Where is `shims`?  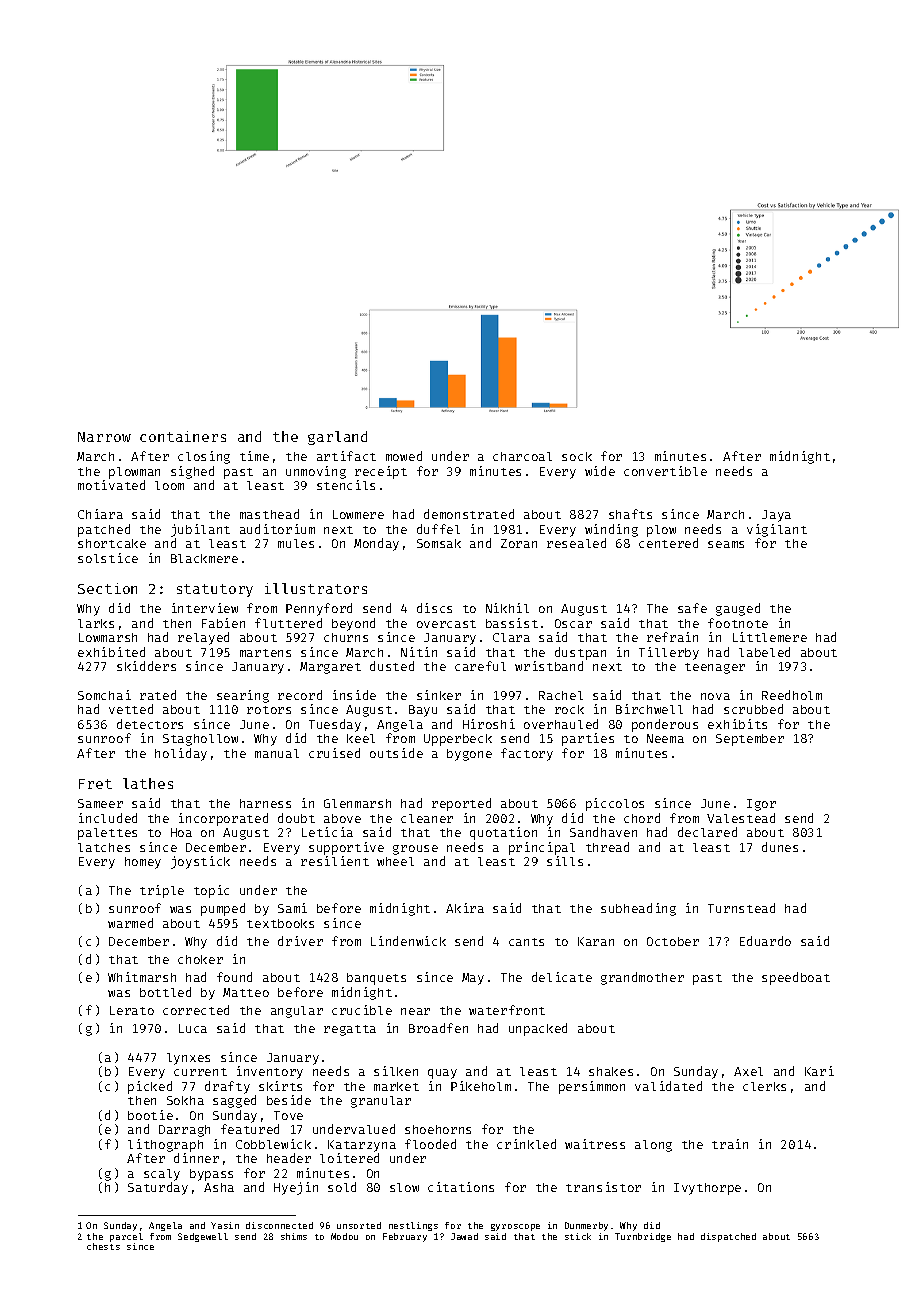
shims is located at coordinates (294, 1236).
